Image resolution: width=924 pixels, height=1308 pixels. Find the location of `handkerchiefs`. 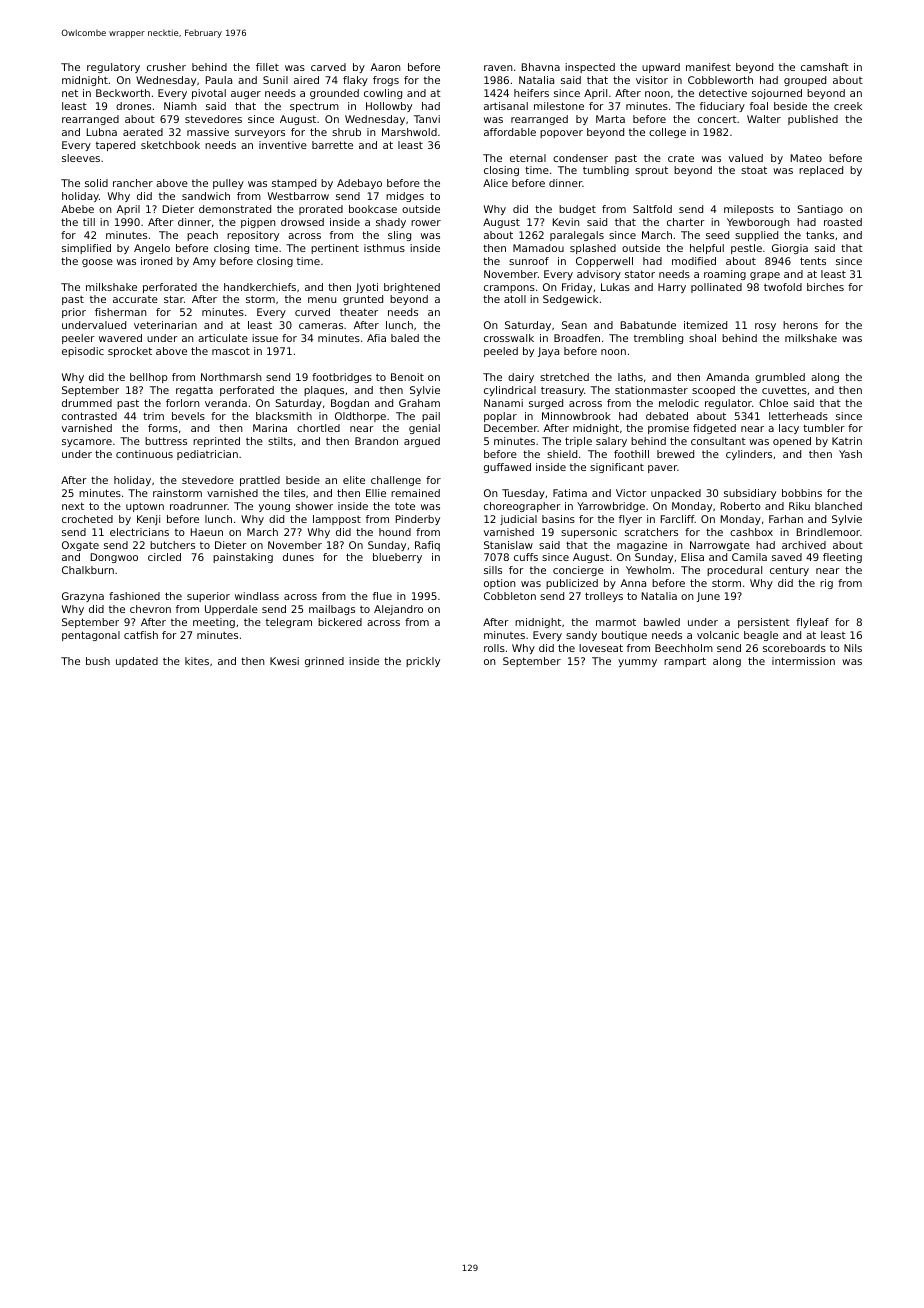

handkerchiefs is located at coordinates (260, 287).
